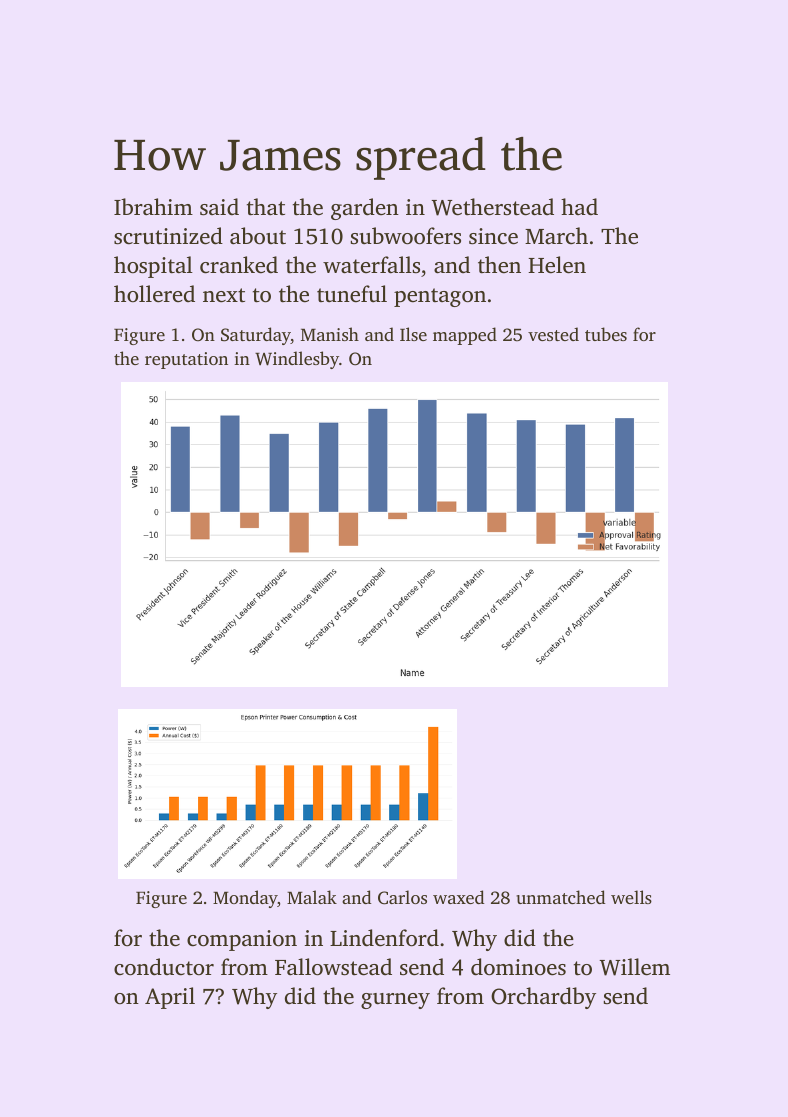  Describe the element at coordinates (154, 294) in the image. I see `hollered` at that location.
